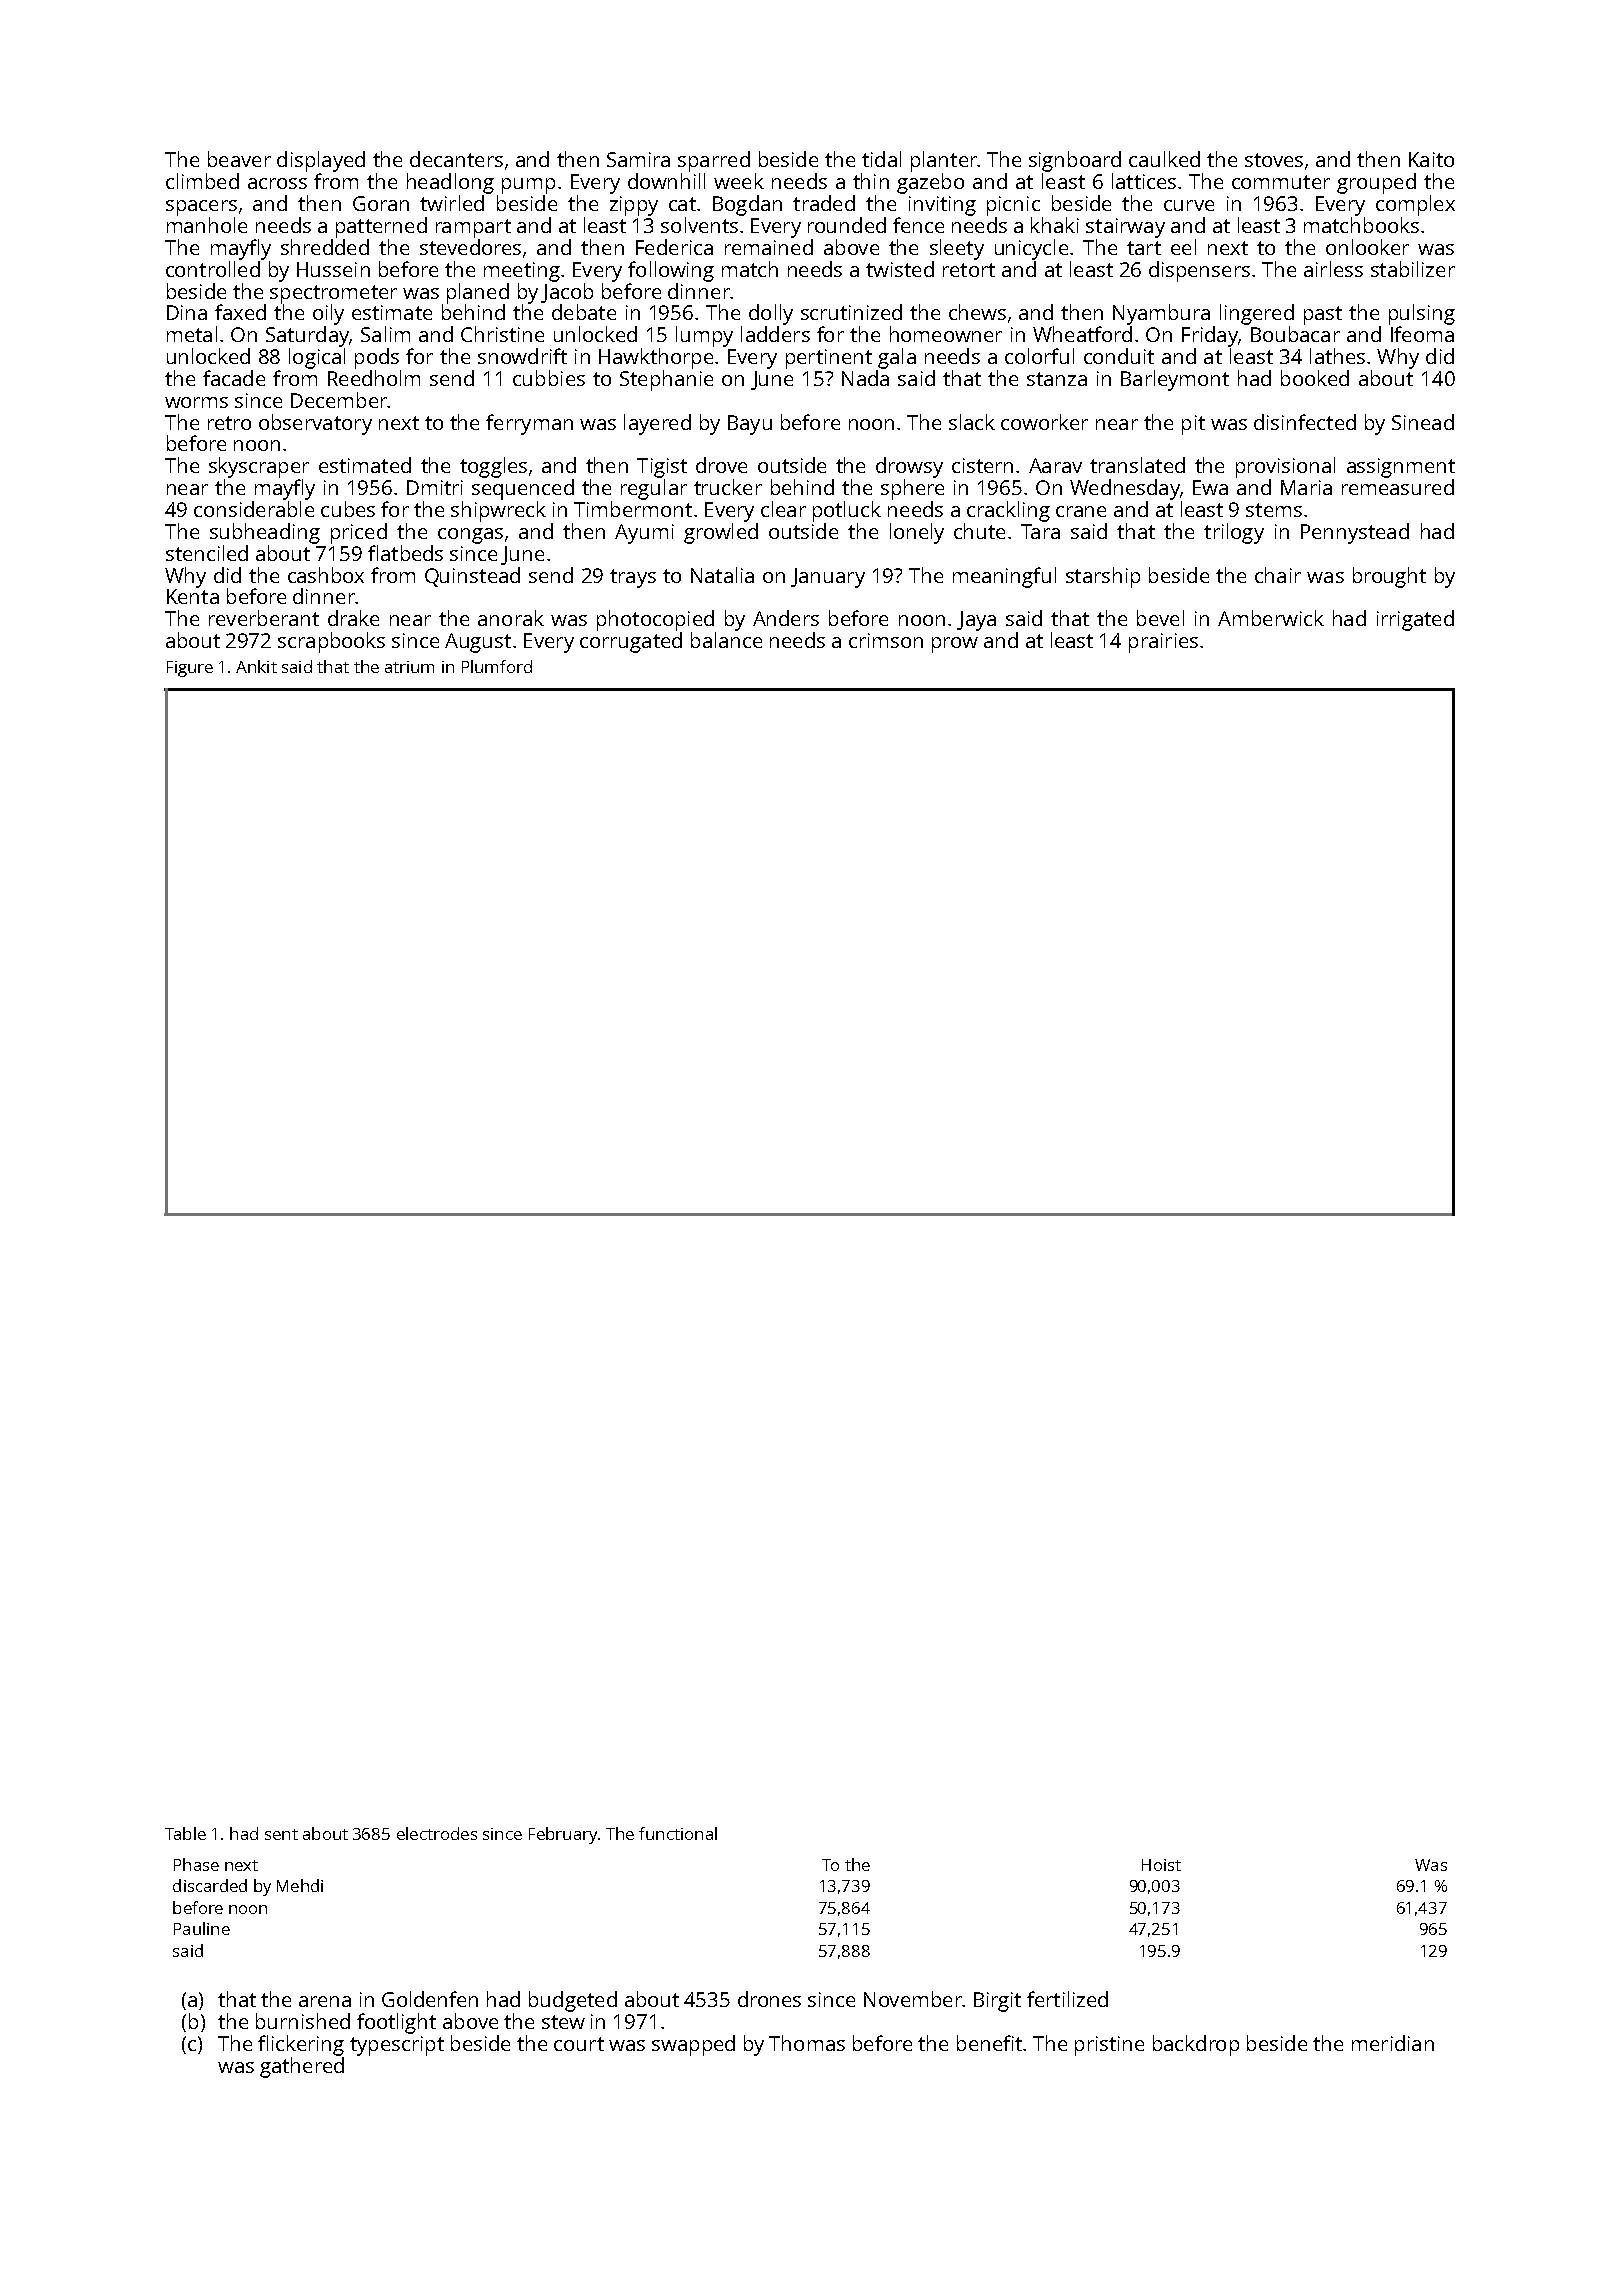 The image size is (1620, 2292). What do you see at coordinates (497, 666) in the screenshot?
I see `Plumford` at bounding box center [497, 666].
